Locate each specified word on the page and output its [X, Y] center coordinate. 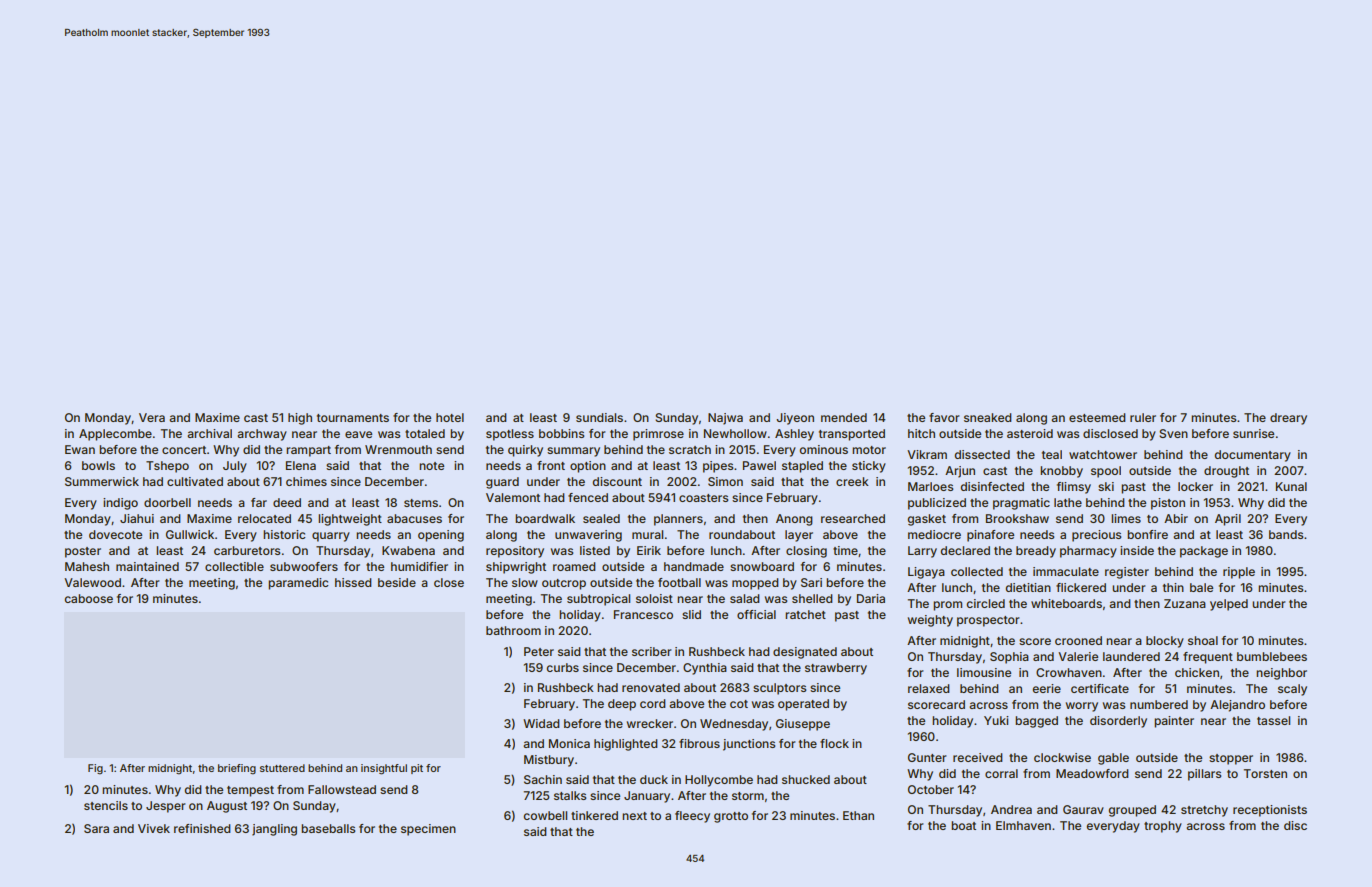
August [227, 807]
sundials [599, 417]
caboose [89, 598]
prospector [988, 621]
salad [745, 598]
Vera [152, 417]
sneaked [988, 417]
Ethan [858, 815]
